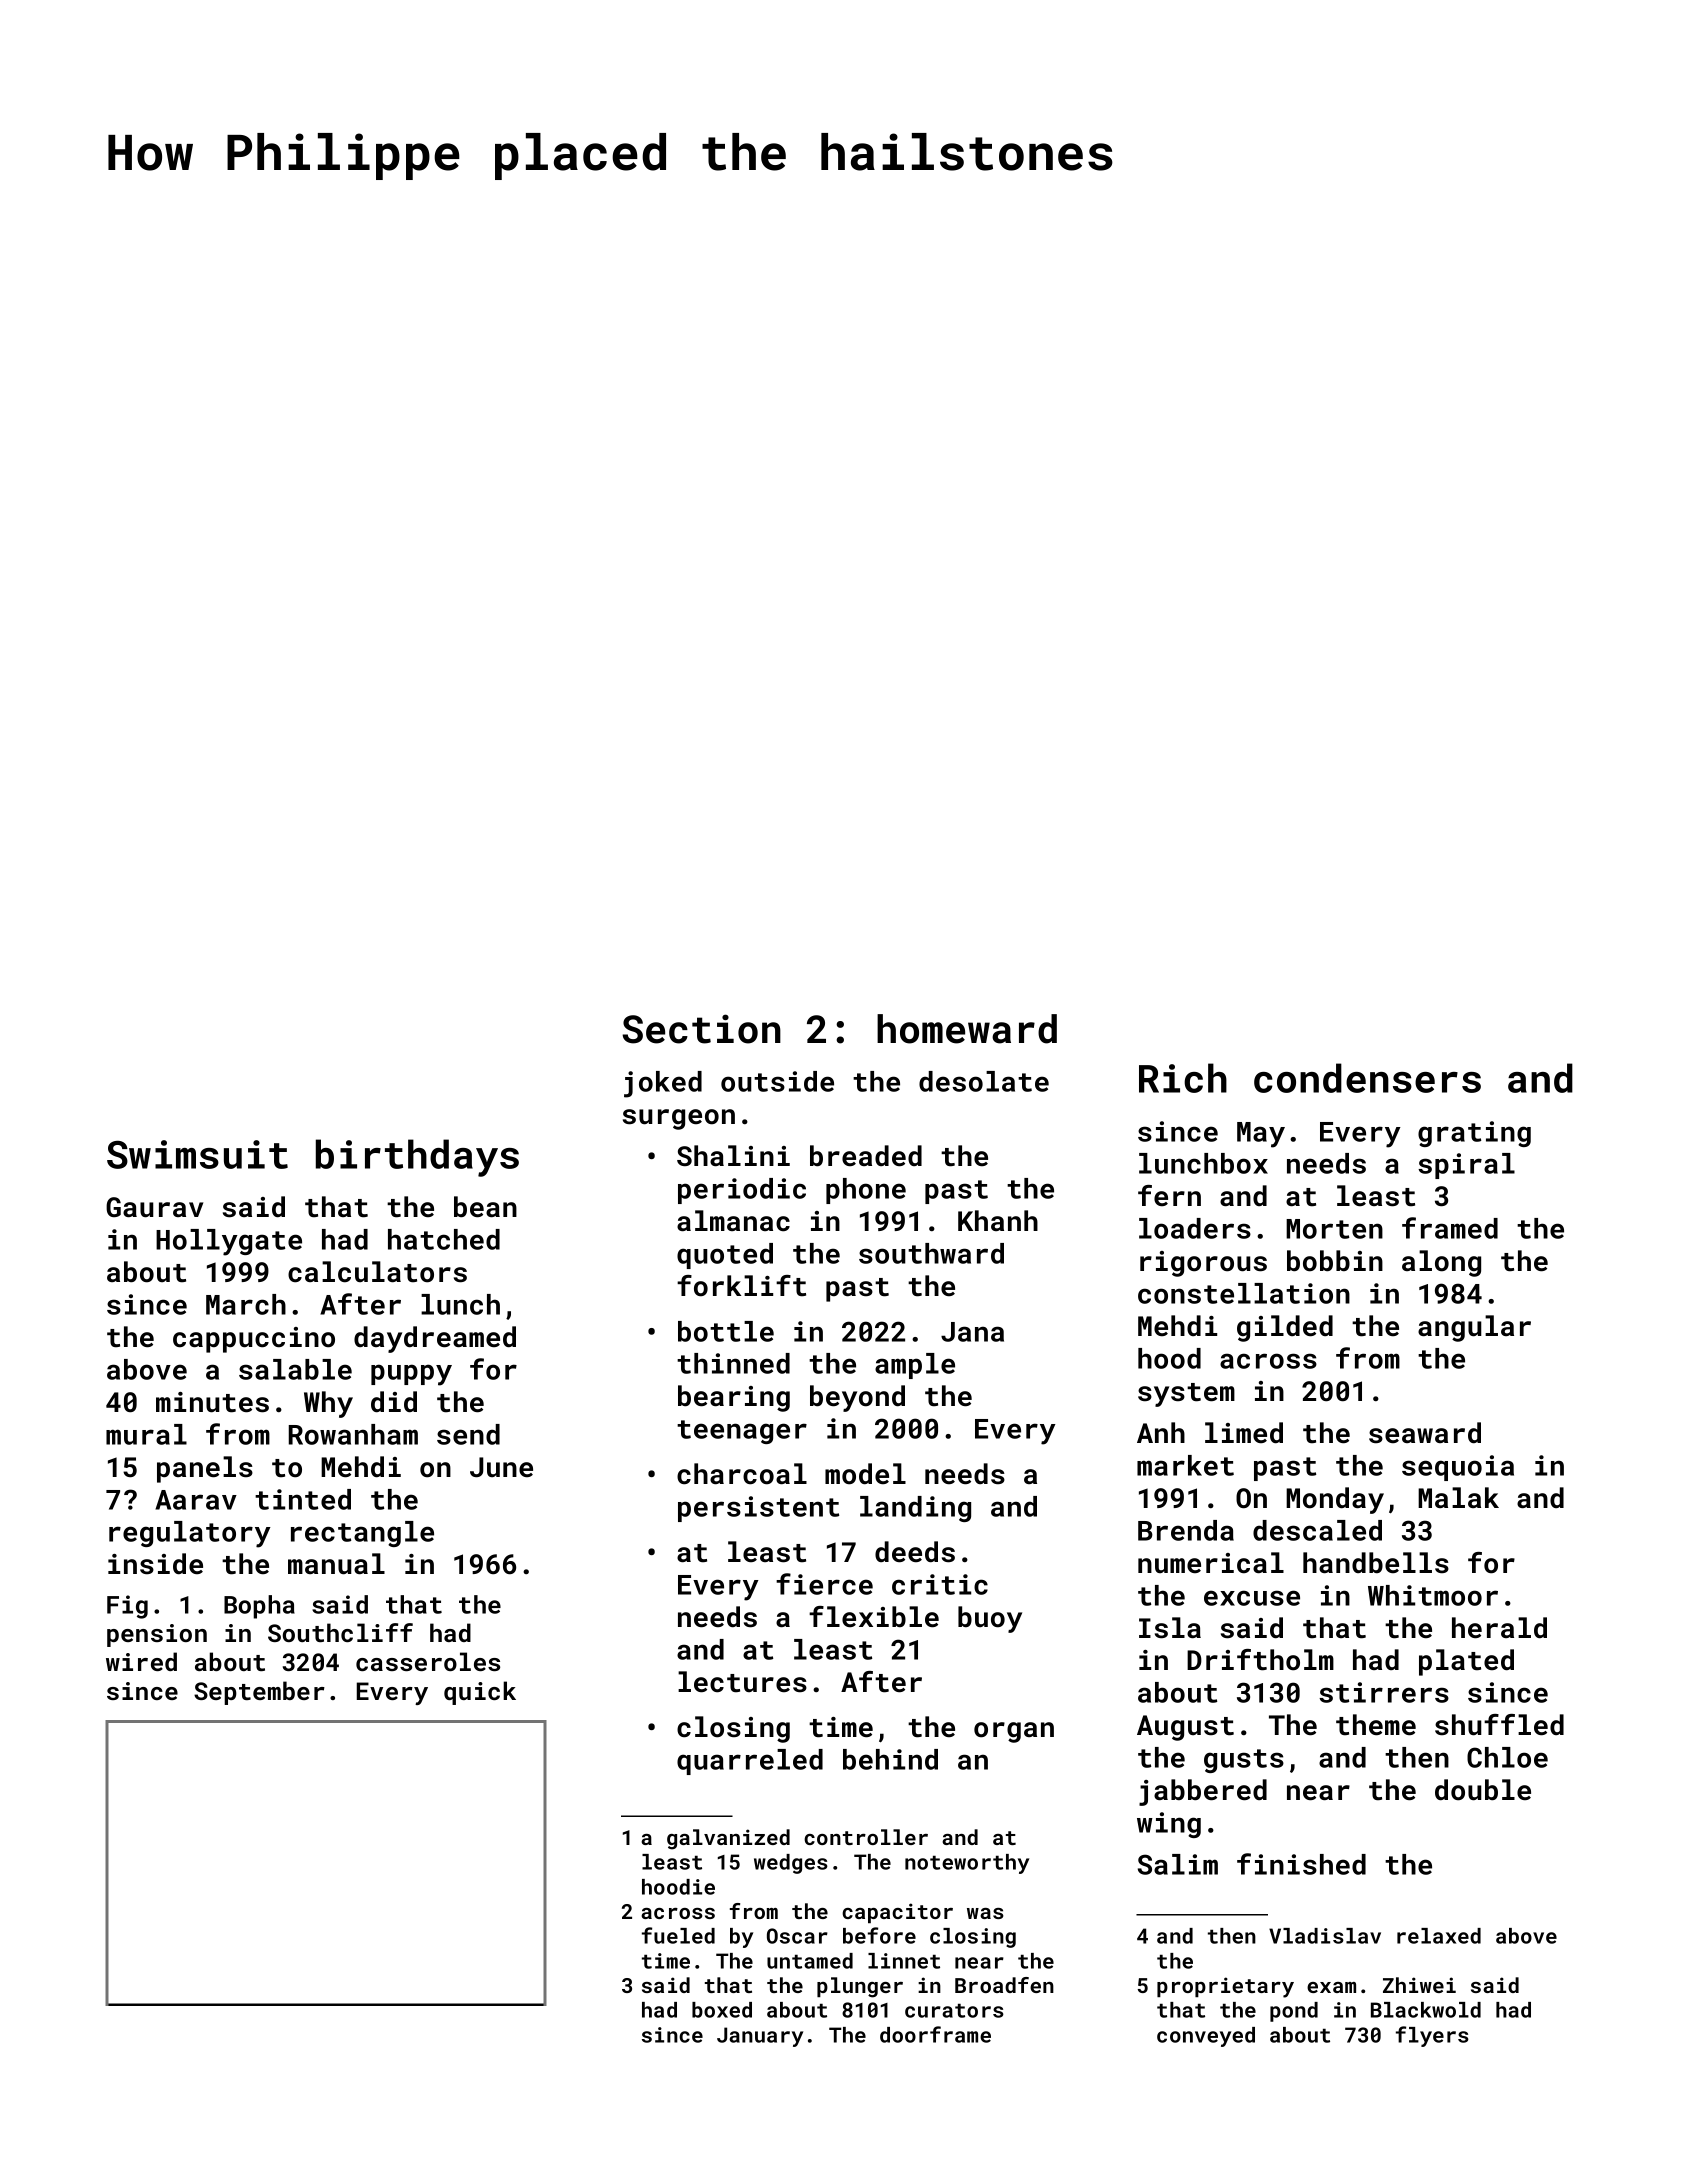 This screenshot has height=2178, width=1683. Describe the element at coordinates (1367, 1078) in the screenshot. I see `condensers` at that location.
